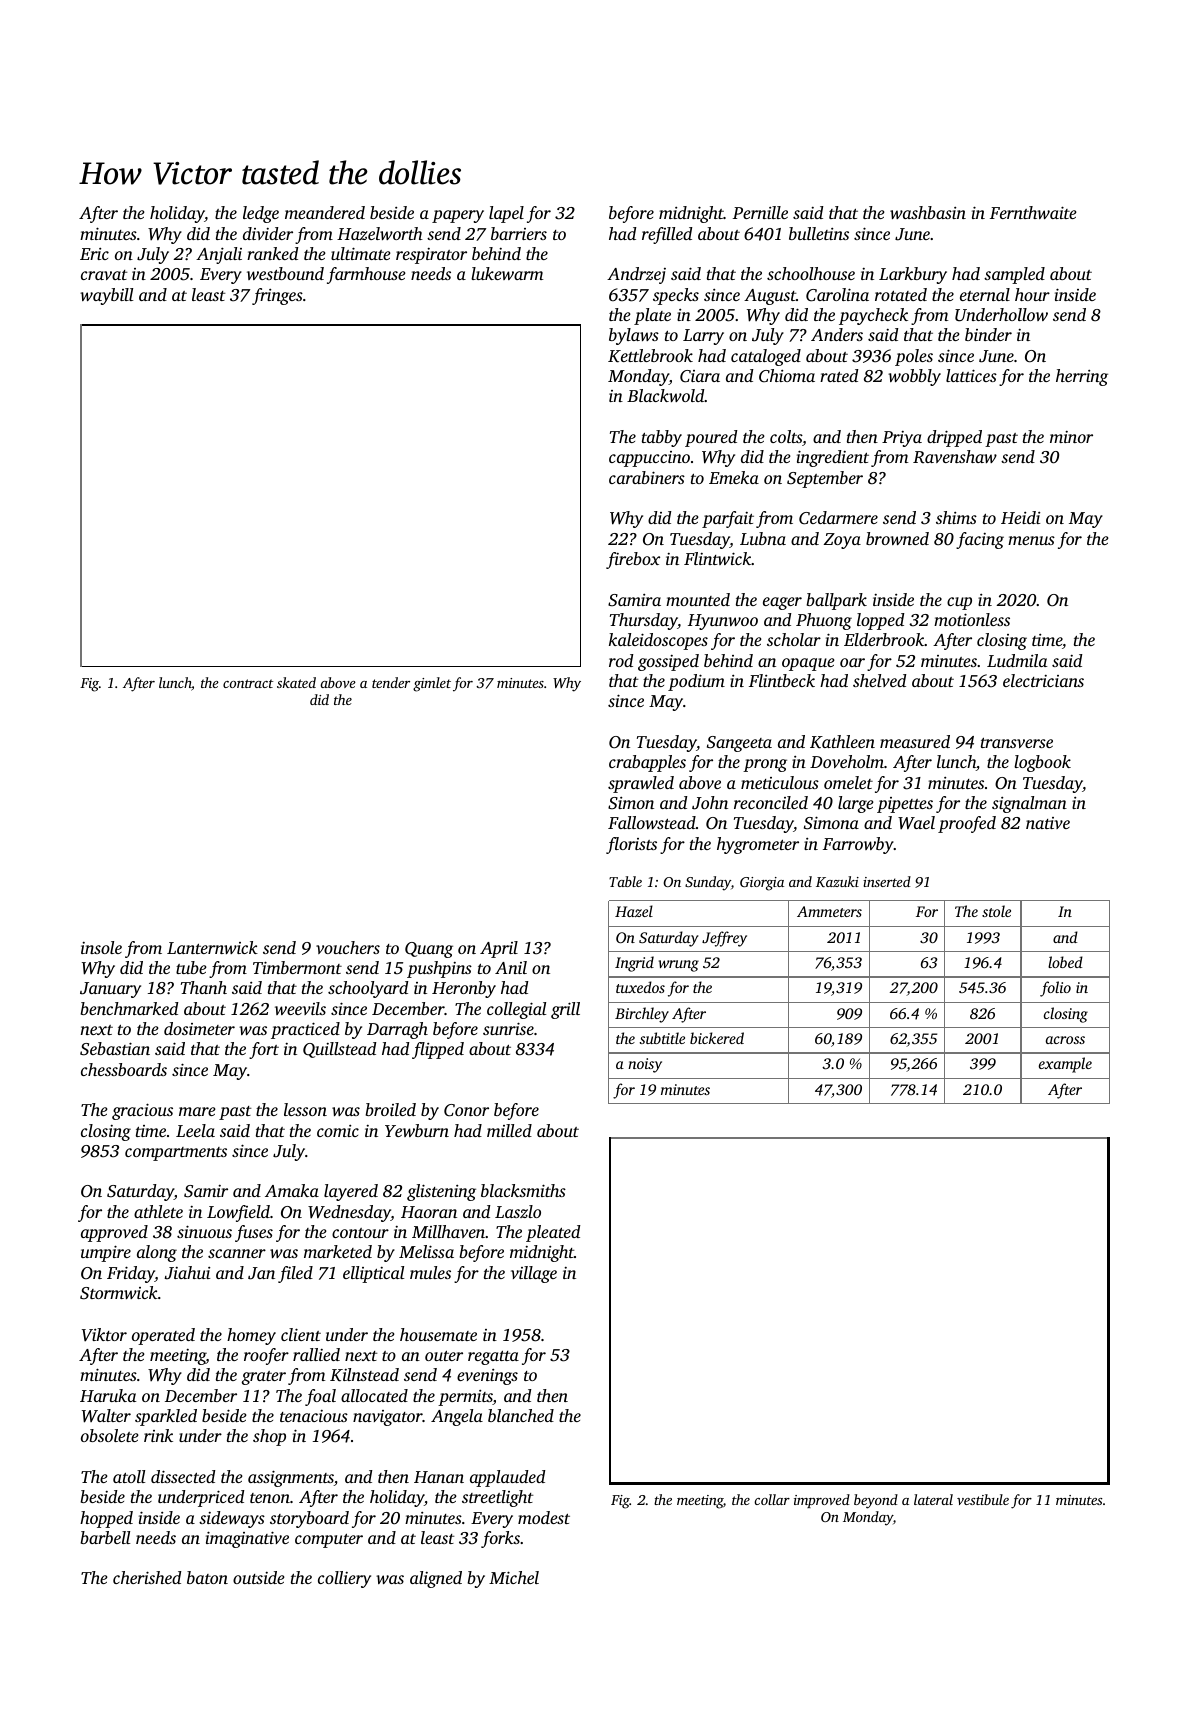 The height and width of the page is (1724, 1190). I want to click on example, so click(1065, 1065).
